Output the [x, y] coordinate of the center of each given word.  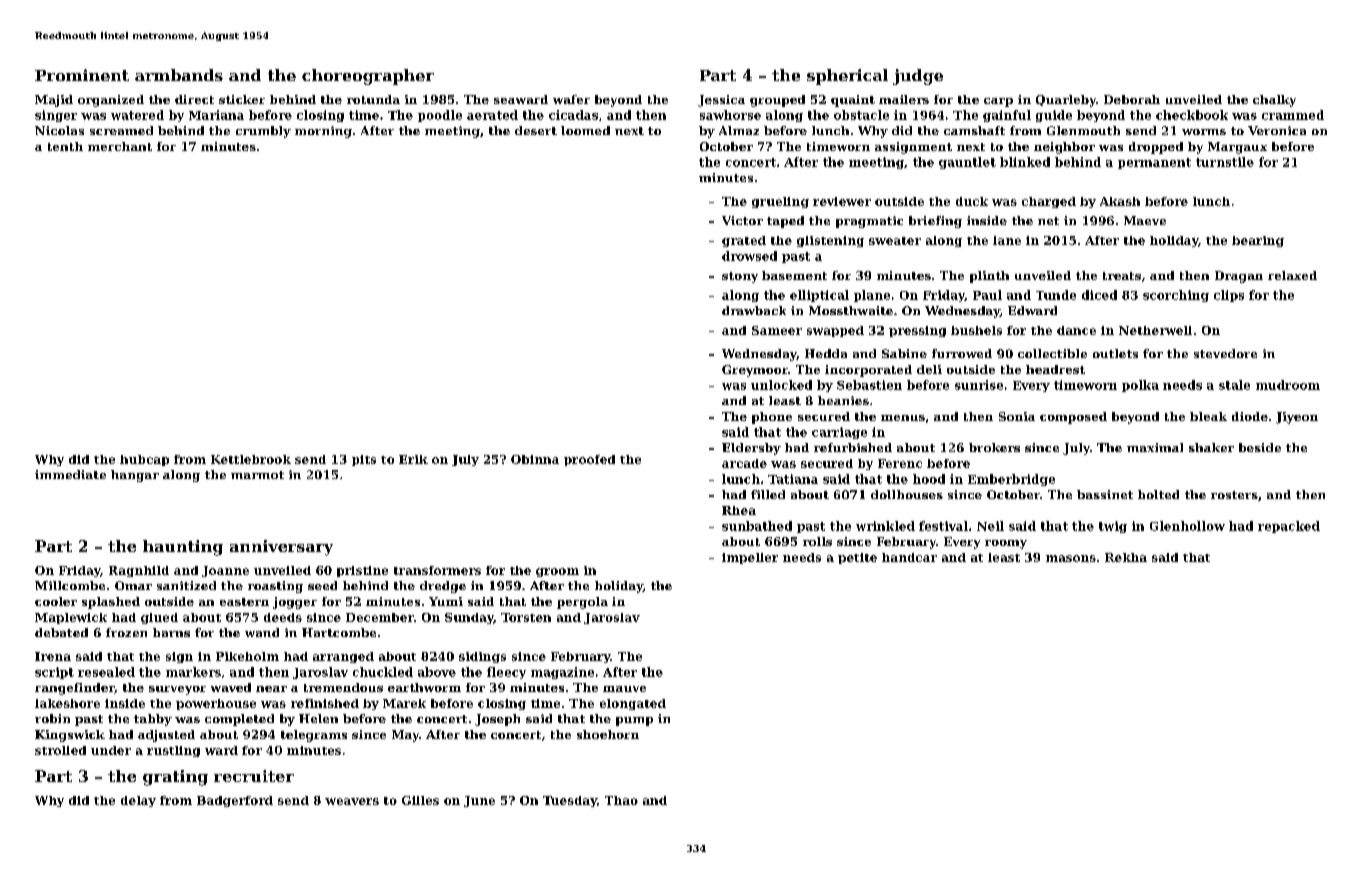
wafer [571, 99]
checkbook [1192, 115]
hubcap [144, 460]
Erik [413, 459]
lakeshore [67, 703]
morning [323, 132]
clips [1229, 296]
